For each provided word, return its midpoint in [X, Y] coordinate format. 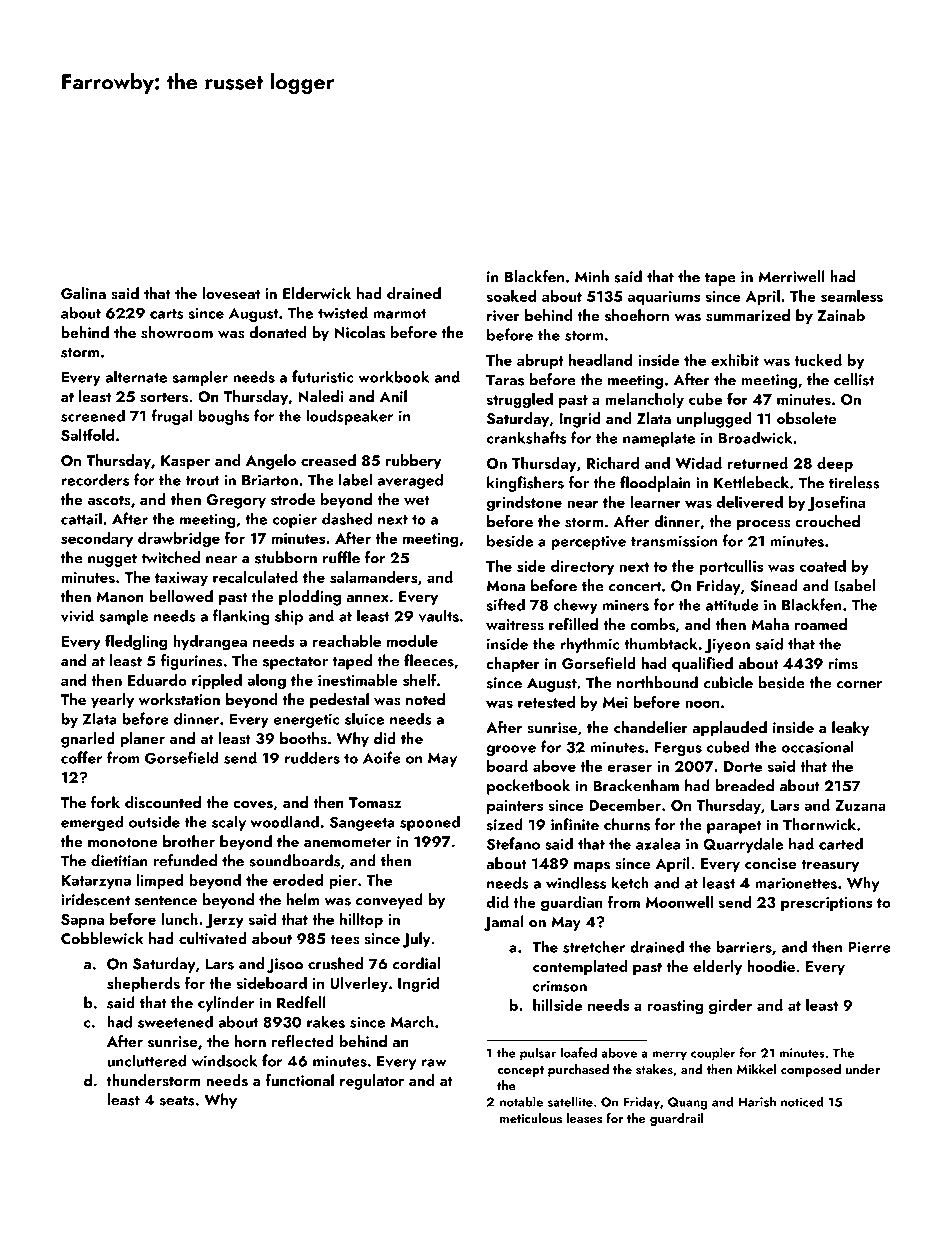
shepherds [143, 984]
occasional [818, 746]
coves [253, 805]
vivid [77, 615]
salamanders [374, 577]
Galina [83, 293]
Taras [505, 380]
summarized [748, 315]
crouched [827, 521]
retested [546, 702]
